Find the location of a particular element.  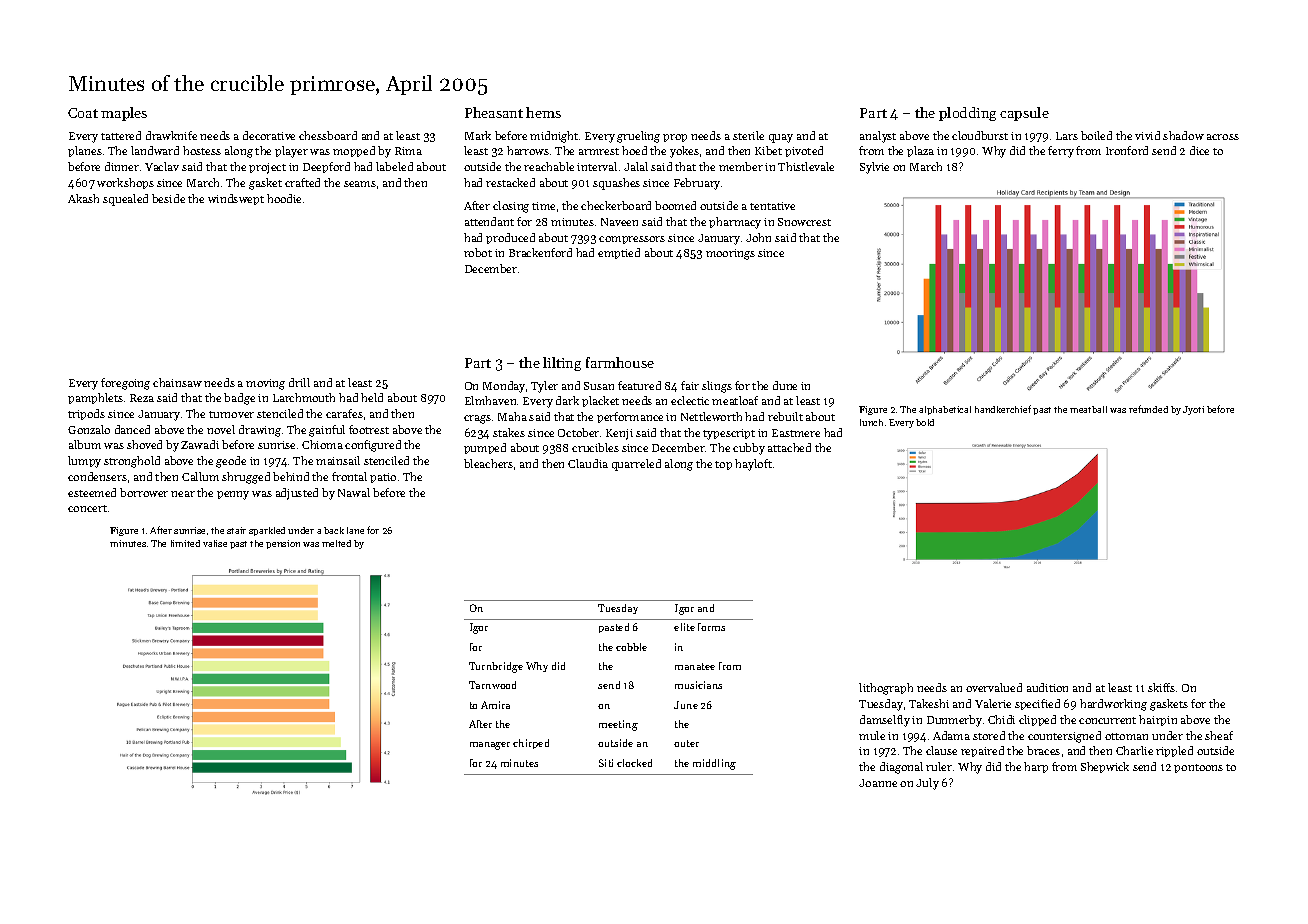

bold is located at coordinates (925, 422).
